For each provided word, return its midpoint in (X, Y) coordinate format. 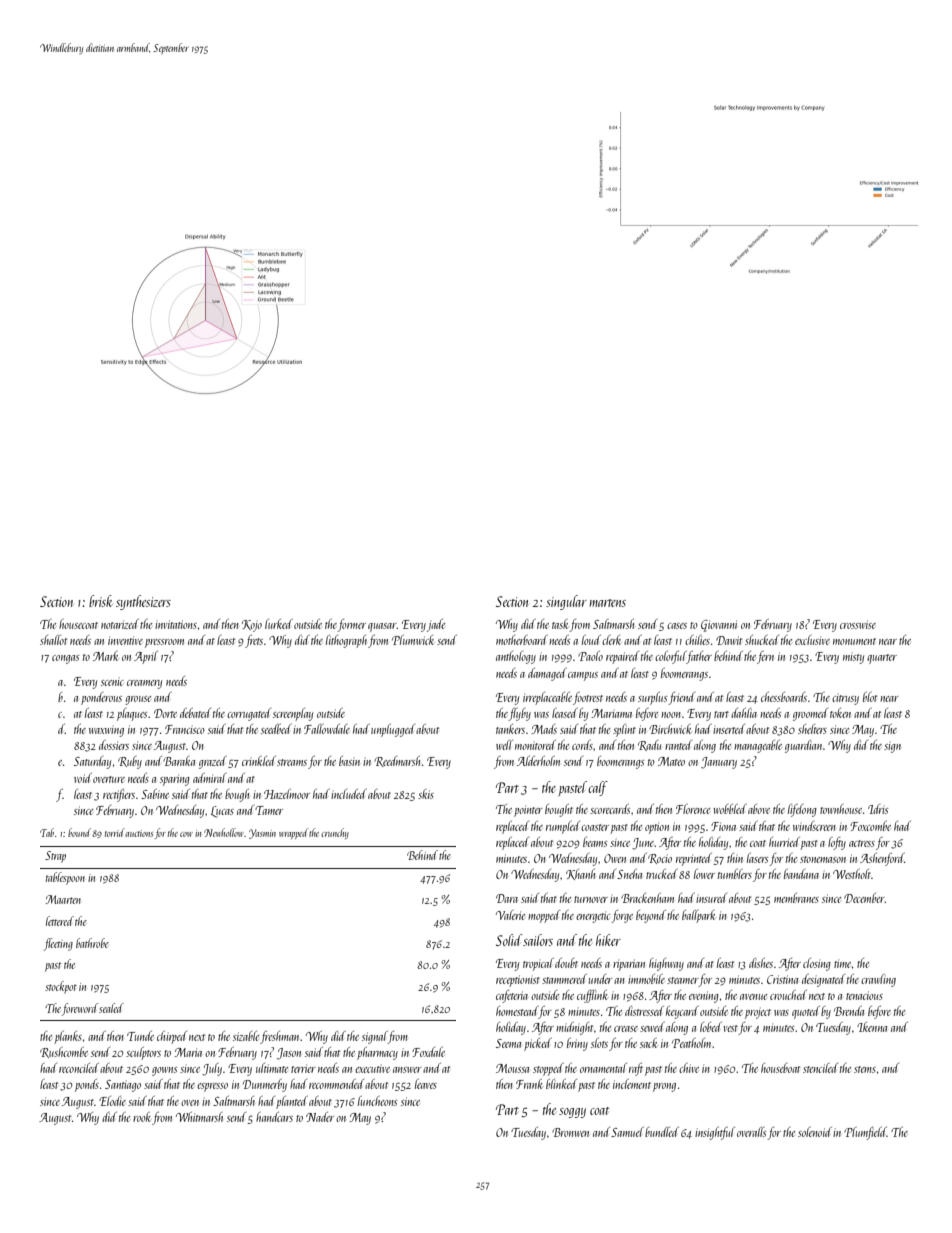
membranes (796, 898)
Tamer (269, 810)
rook (142, 1117)
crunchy (335, 833)
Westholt (852, 874)
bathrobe (92, 943)
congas (65, 659)
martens (607, 603)
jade (436, 625)
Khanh (580, 874)
